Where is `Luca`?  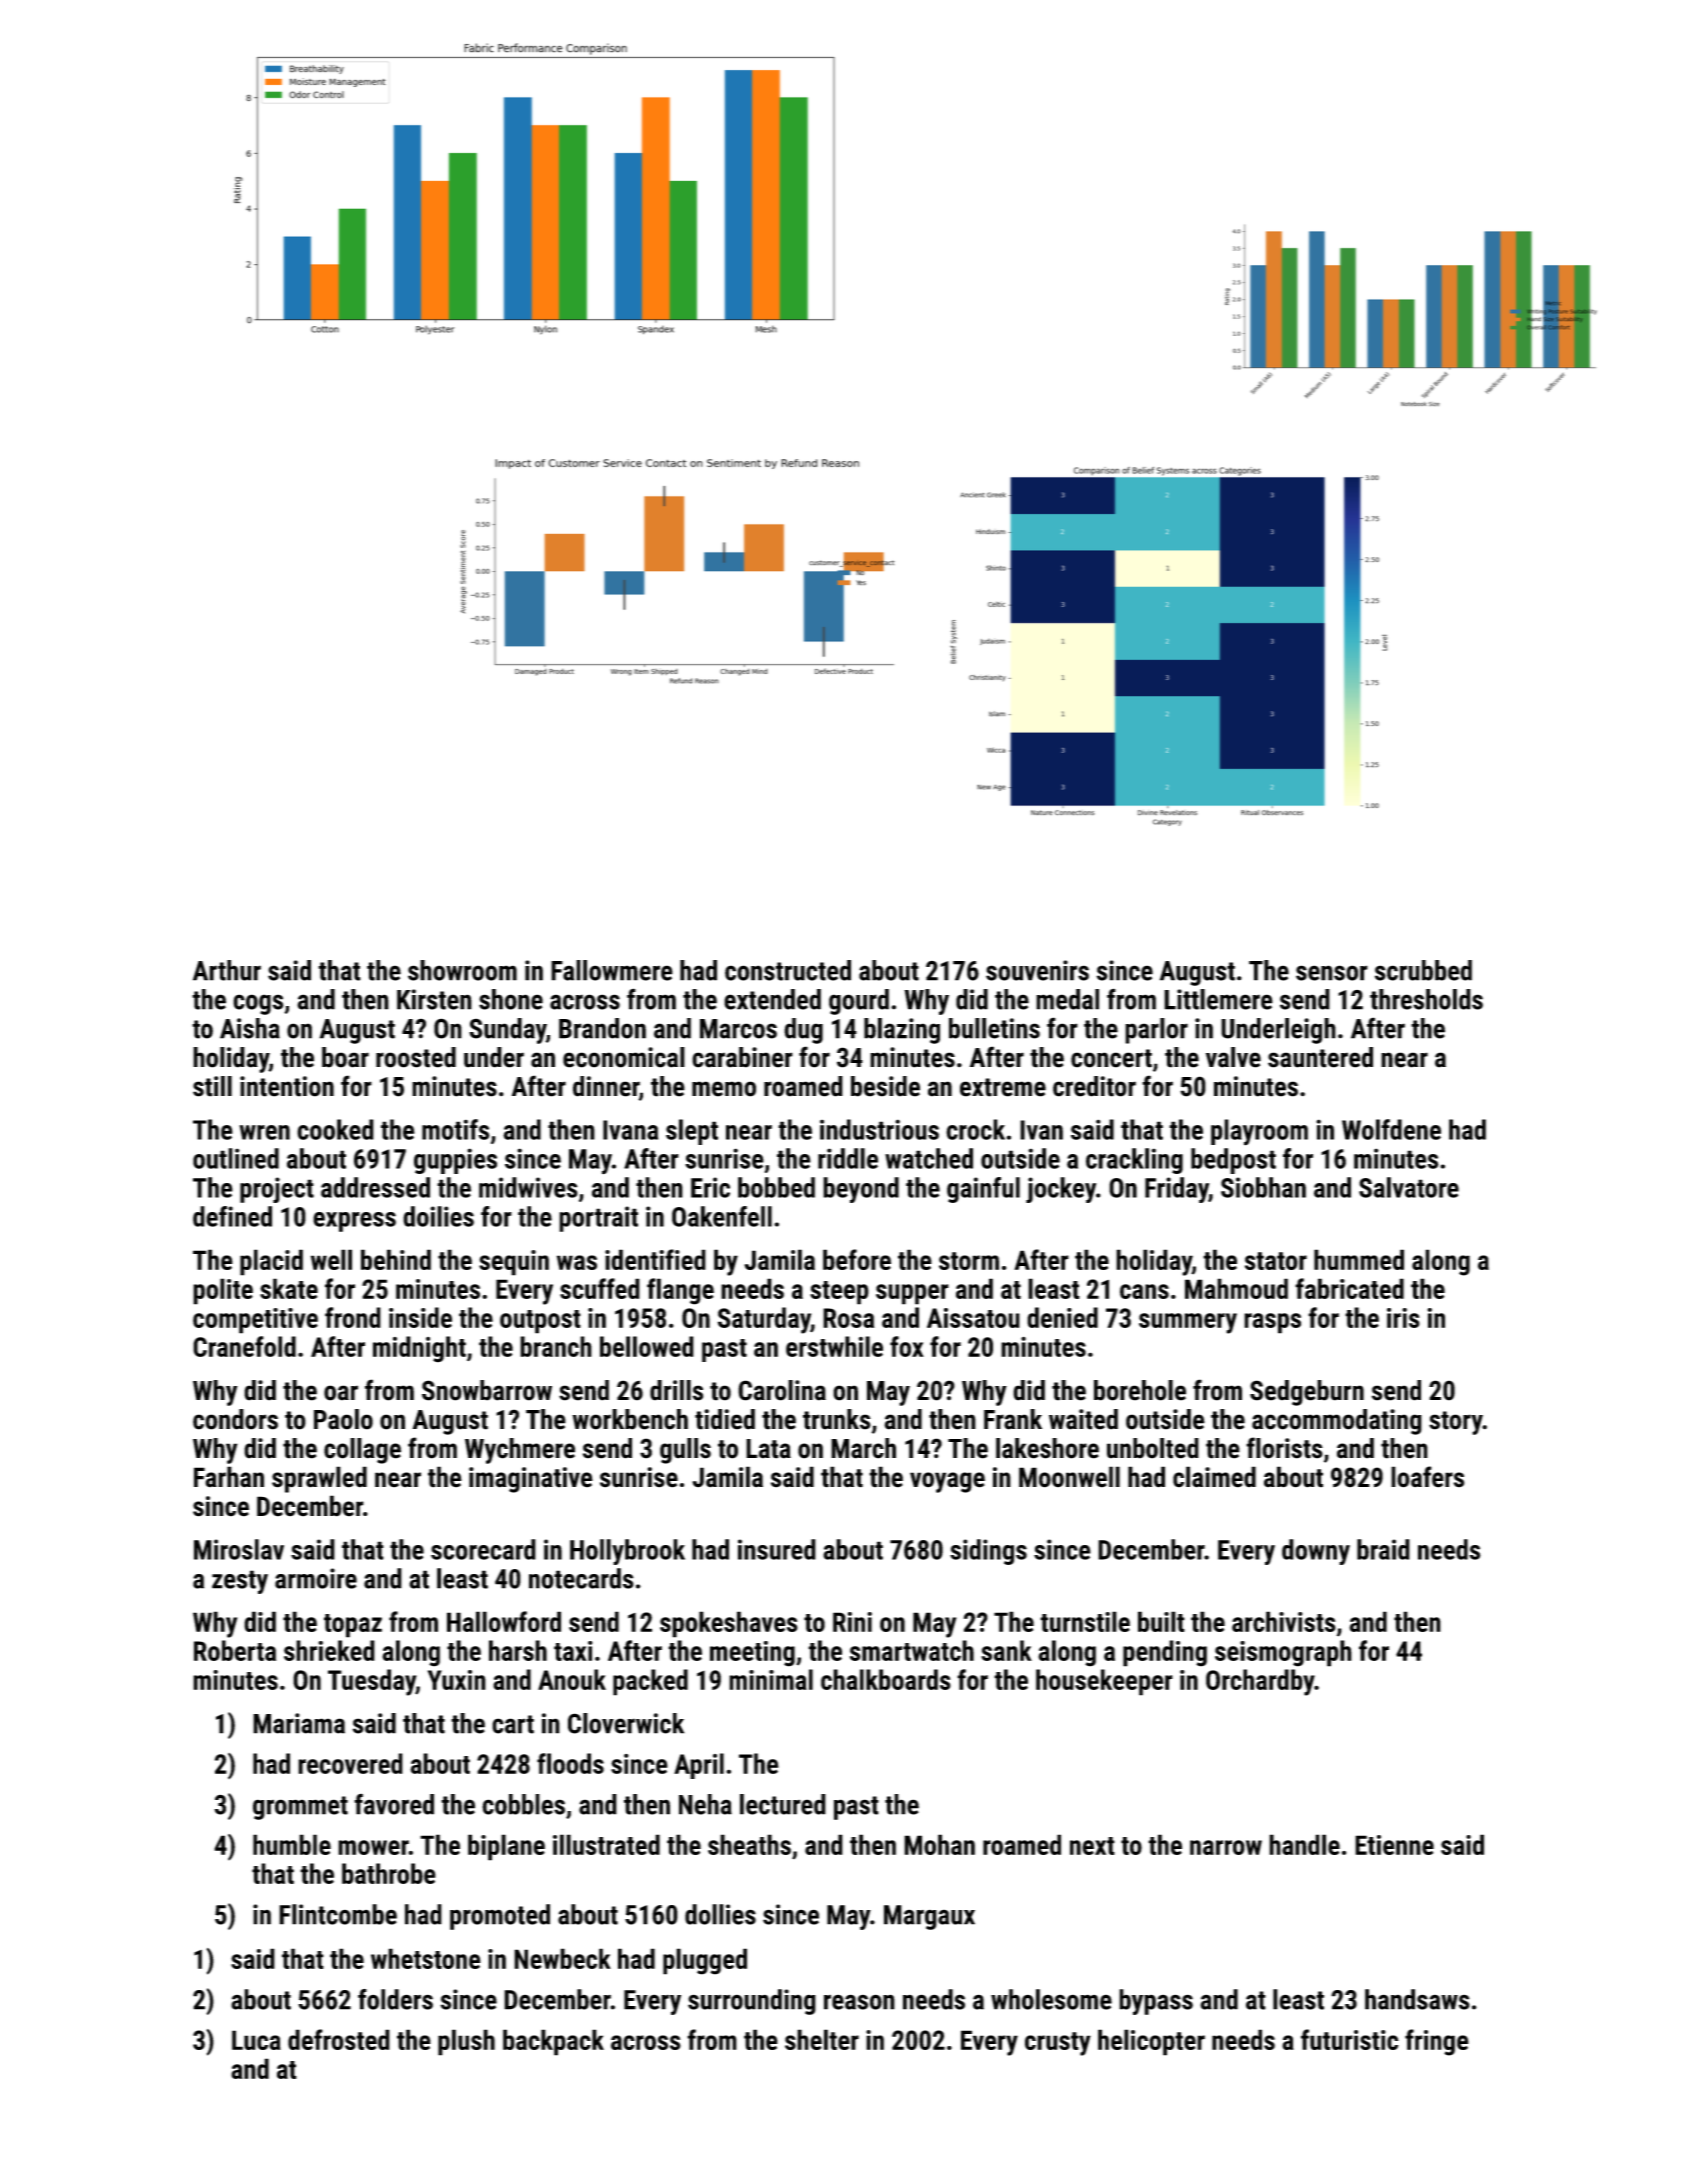 Luca is located at coordinates (256, 2040).
